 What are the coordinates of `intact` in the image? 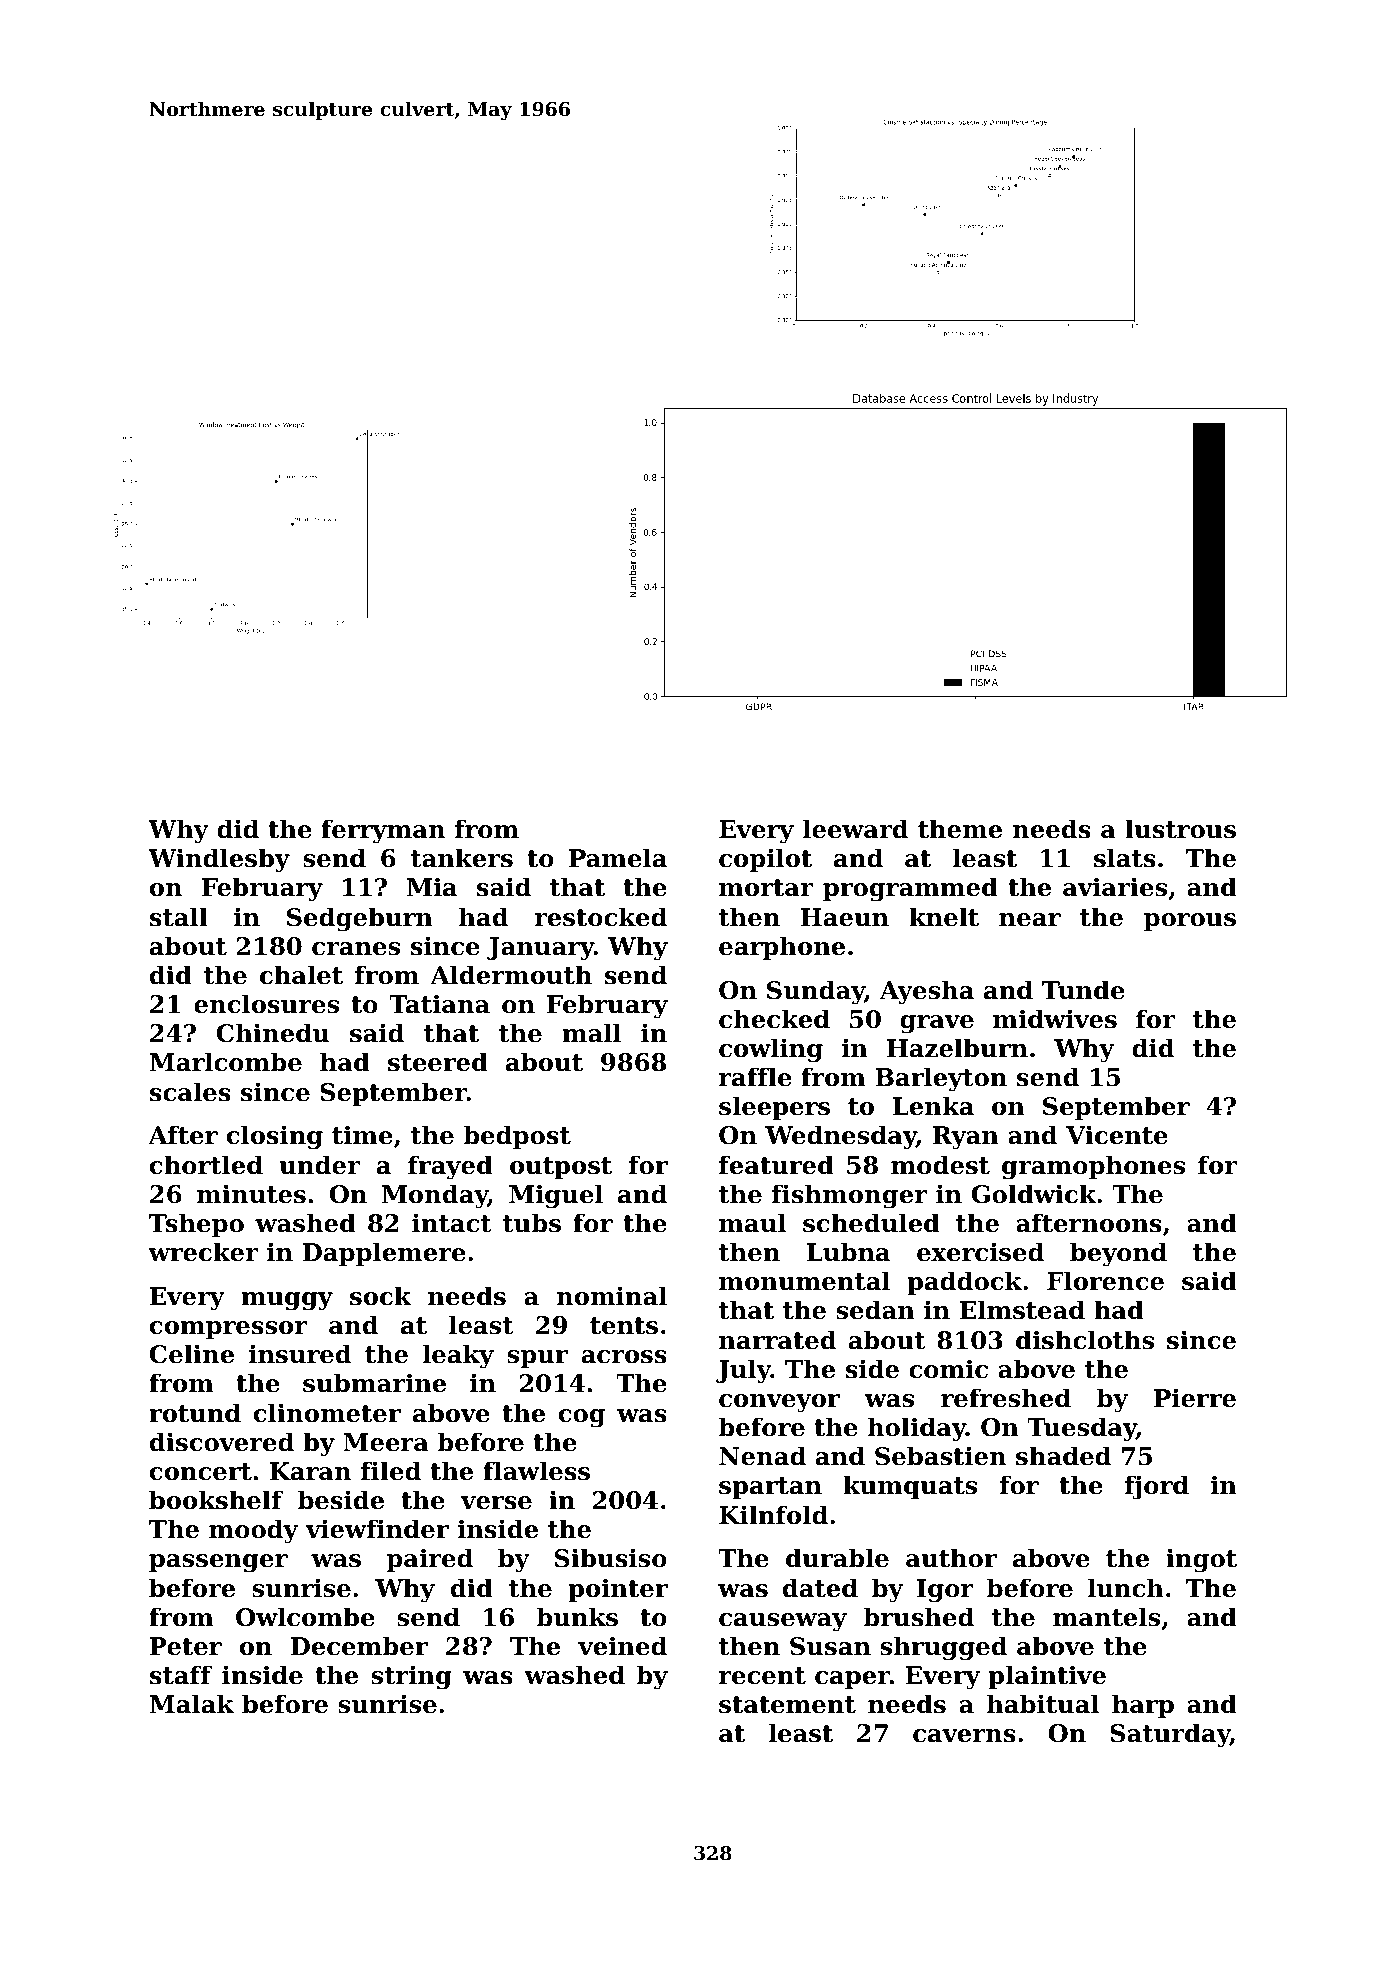 It's located at (452, 1223).
